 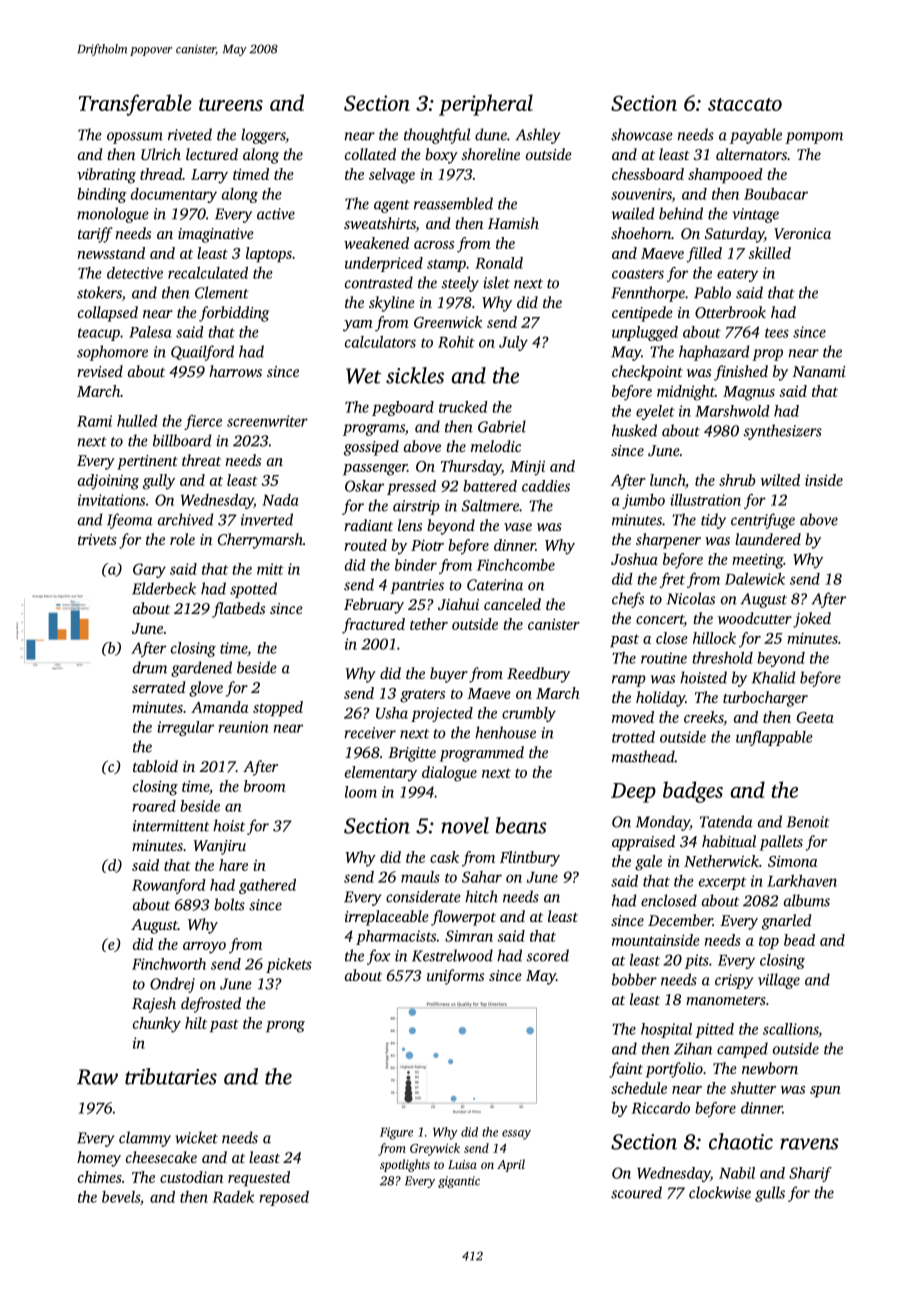 I want to click on prong, so click(x=285, y=1027).
